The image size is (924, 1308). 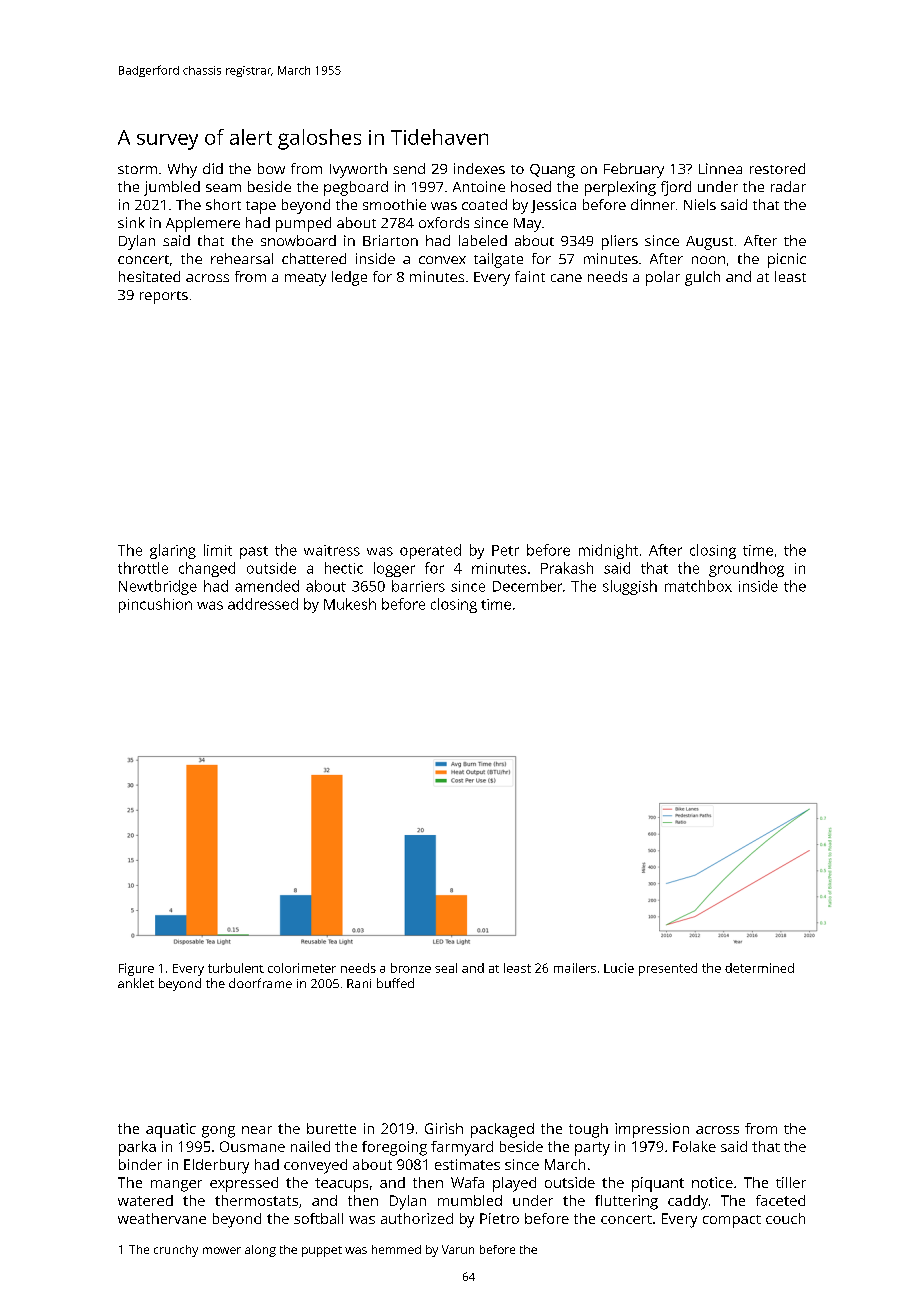 What do you see at coordinates (137, 169) in the screenshot?
I see `storm` at bounding box center [137, 169].
